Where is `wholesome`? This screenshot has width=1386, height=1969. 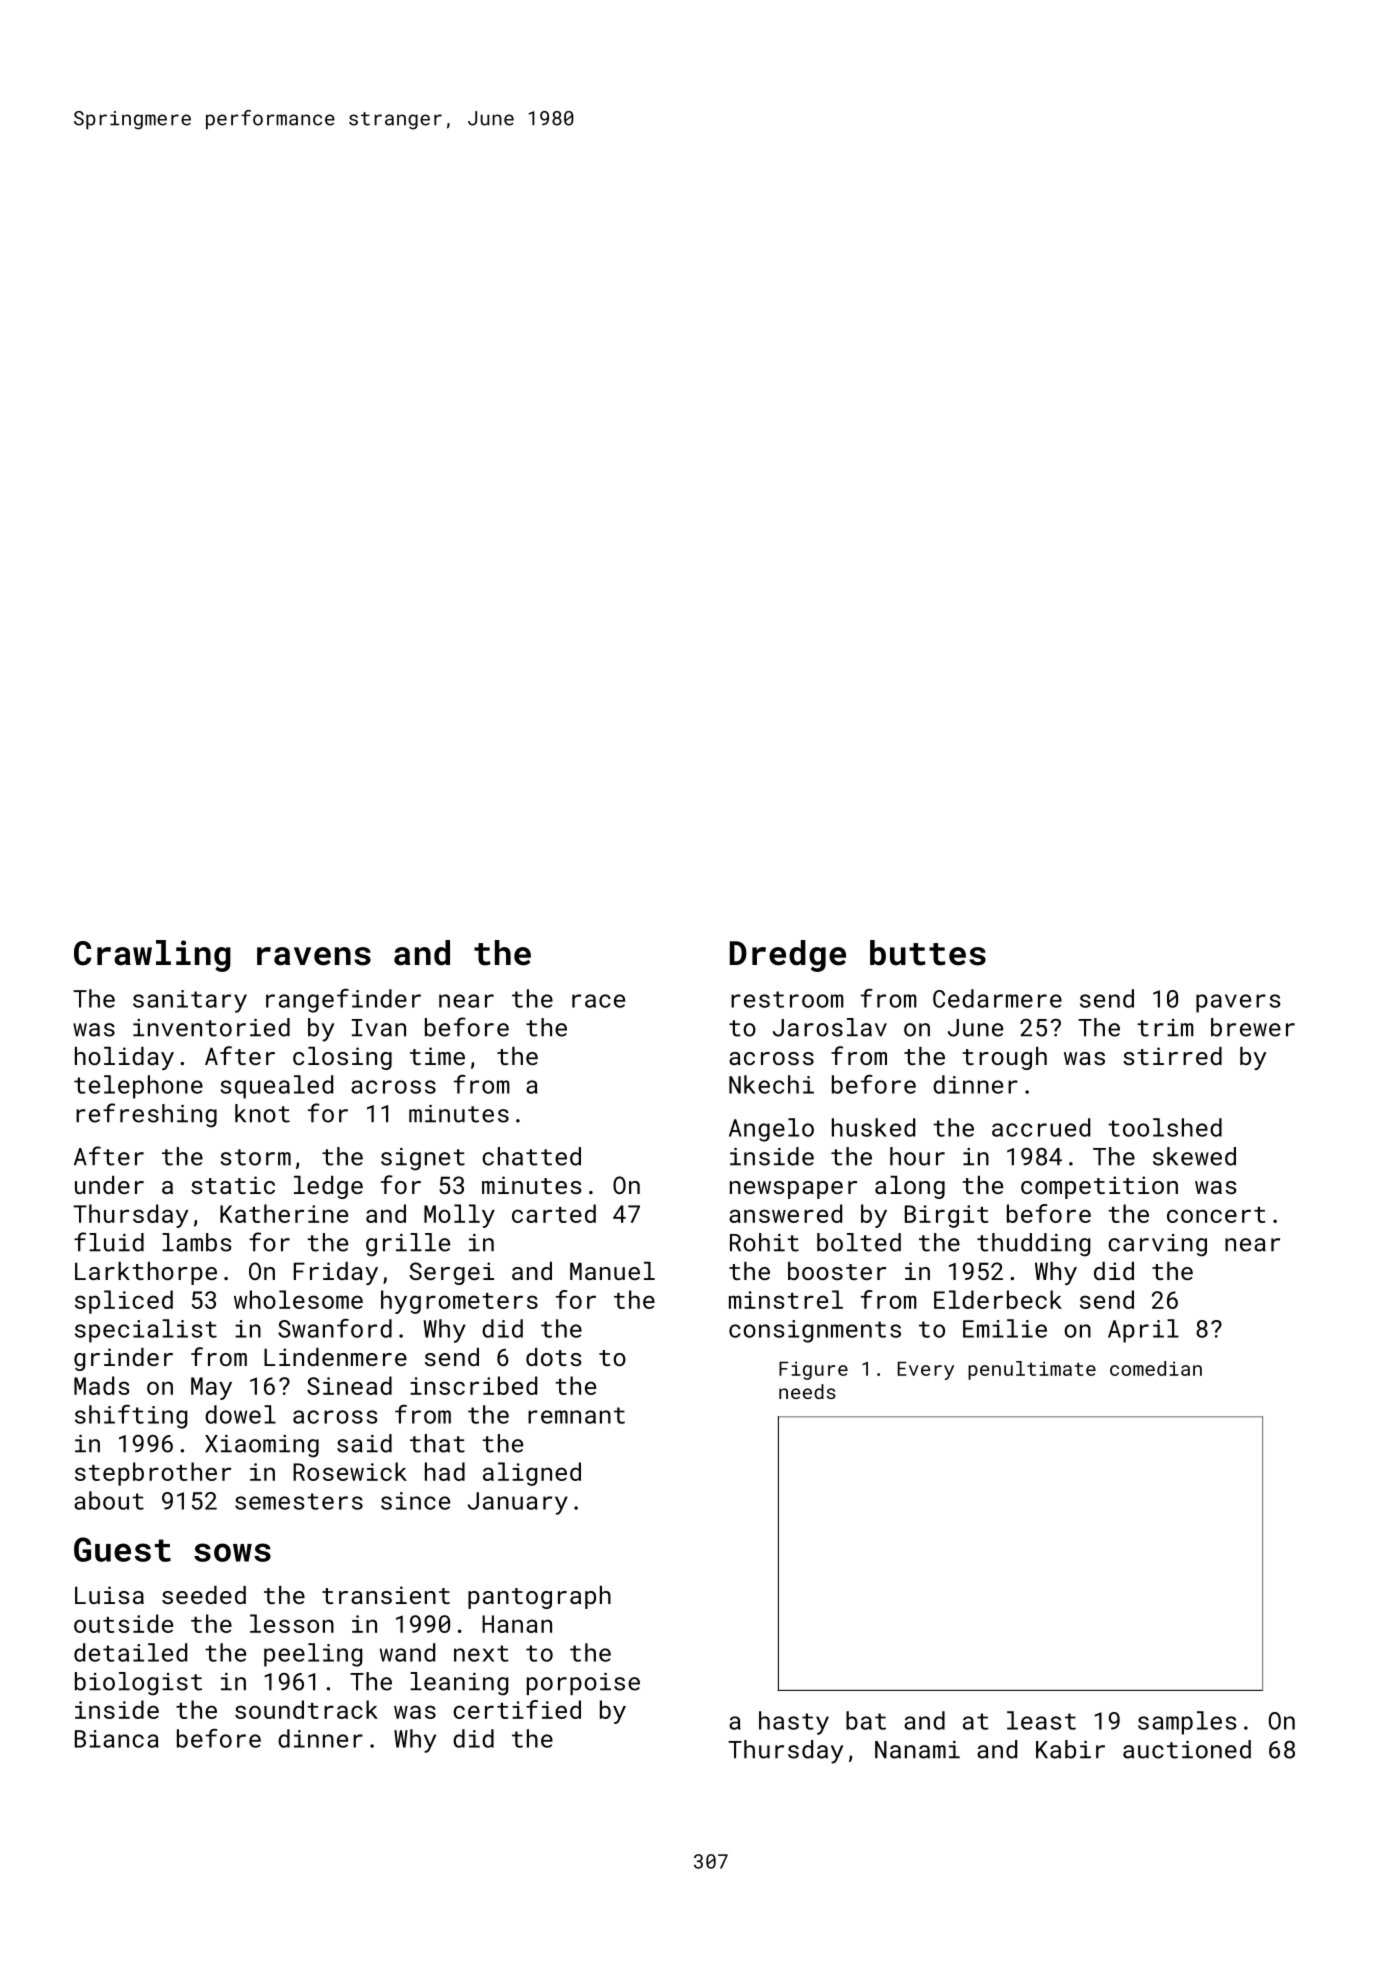 wholesome is located at coordinates (298, 1299).
